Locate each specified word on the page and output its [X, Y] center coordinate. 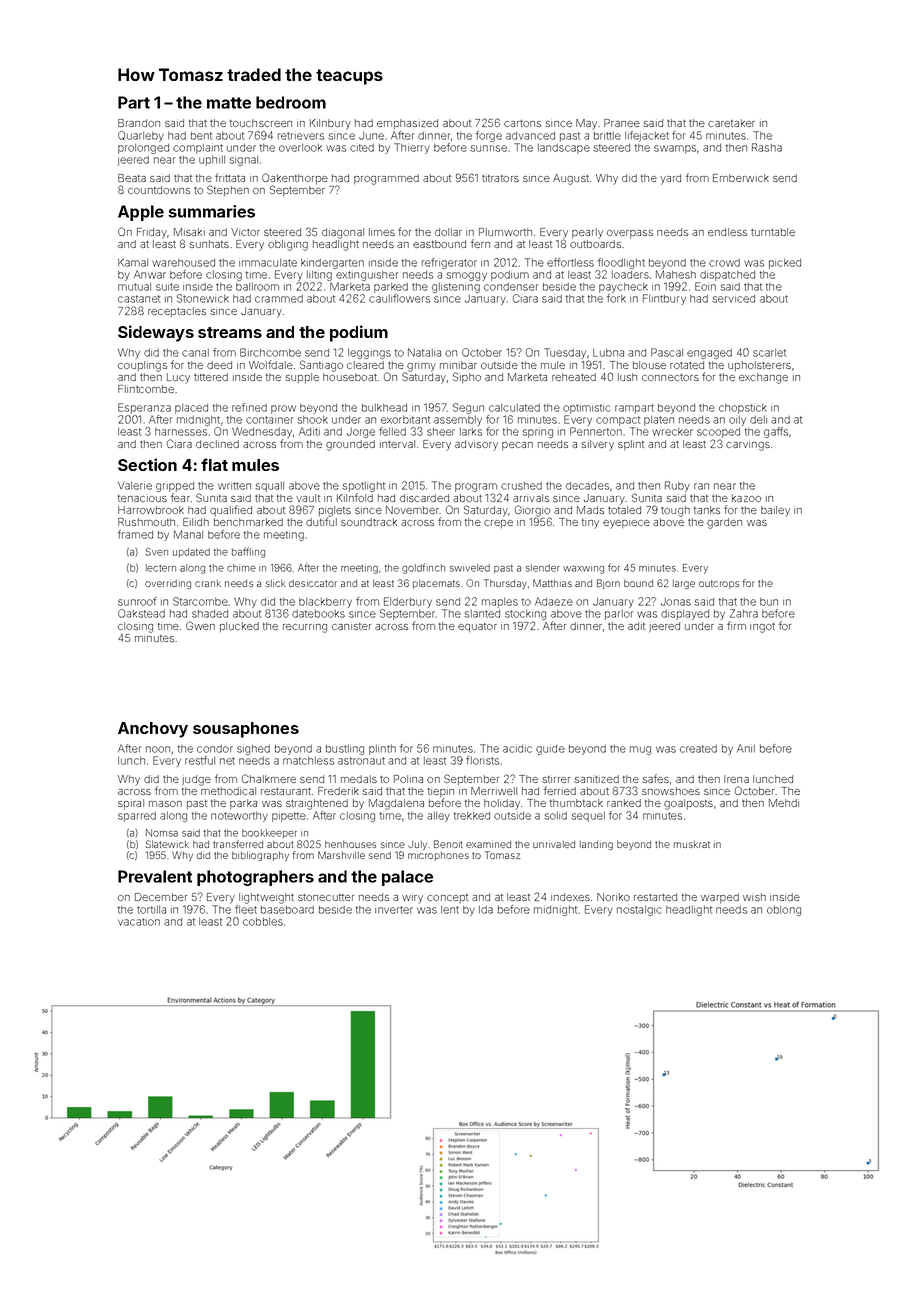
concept [447, 898]
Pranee [622, 123]
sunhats [209, 244]
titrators [500, 178]
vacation [139, 922]
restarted [655, 897]
